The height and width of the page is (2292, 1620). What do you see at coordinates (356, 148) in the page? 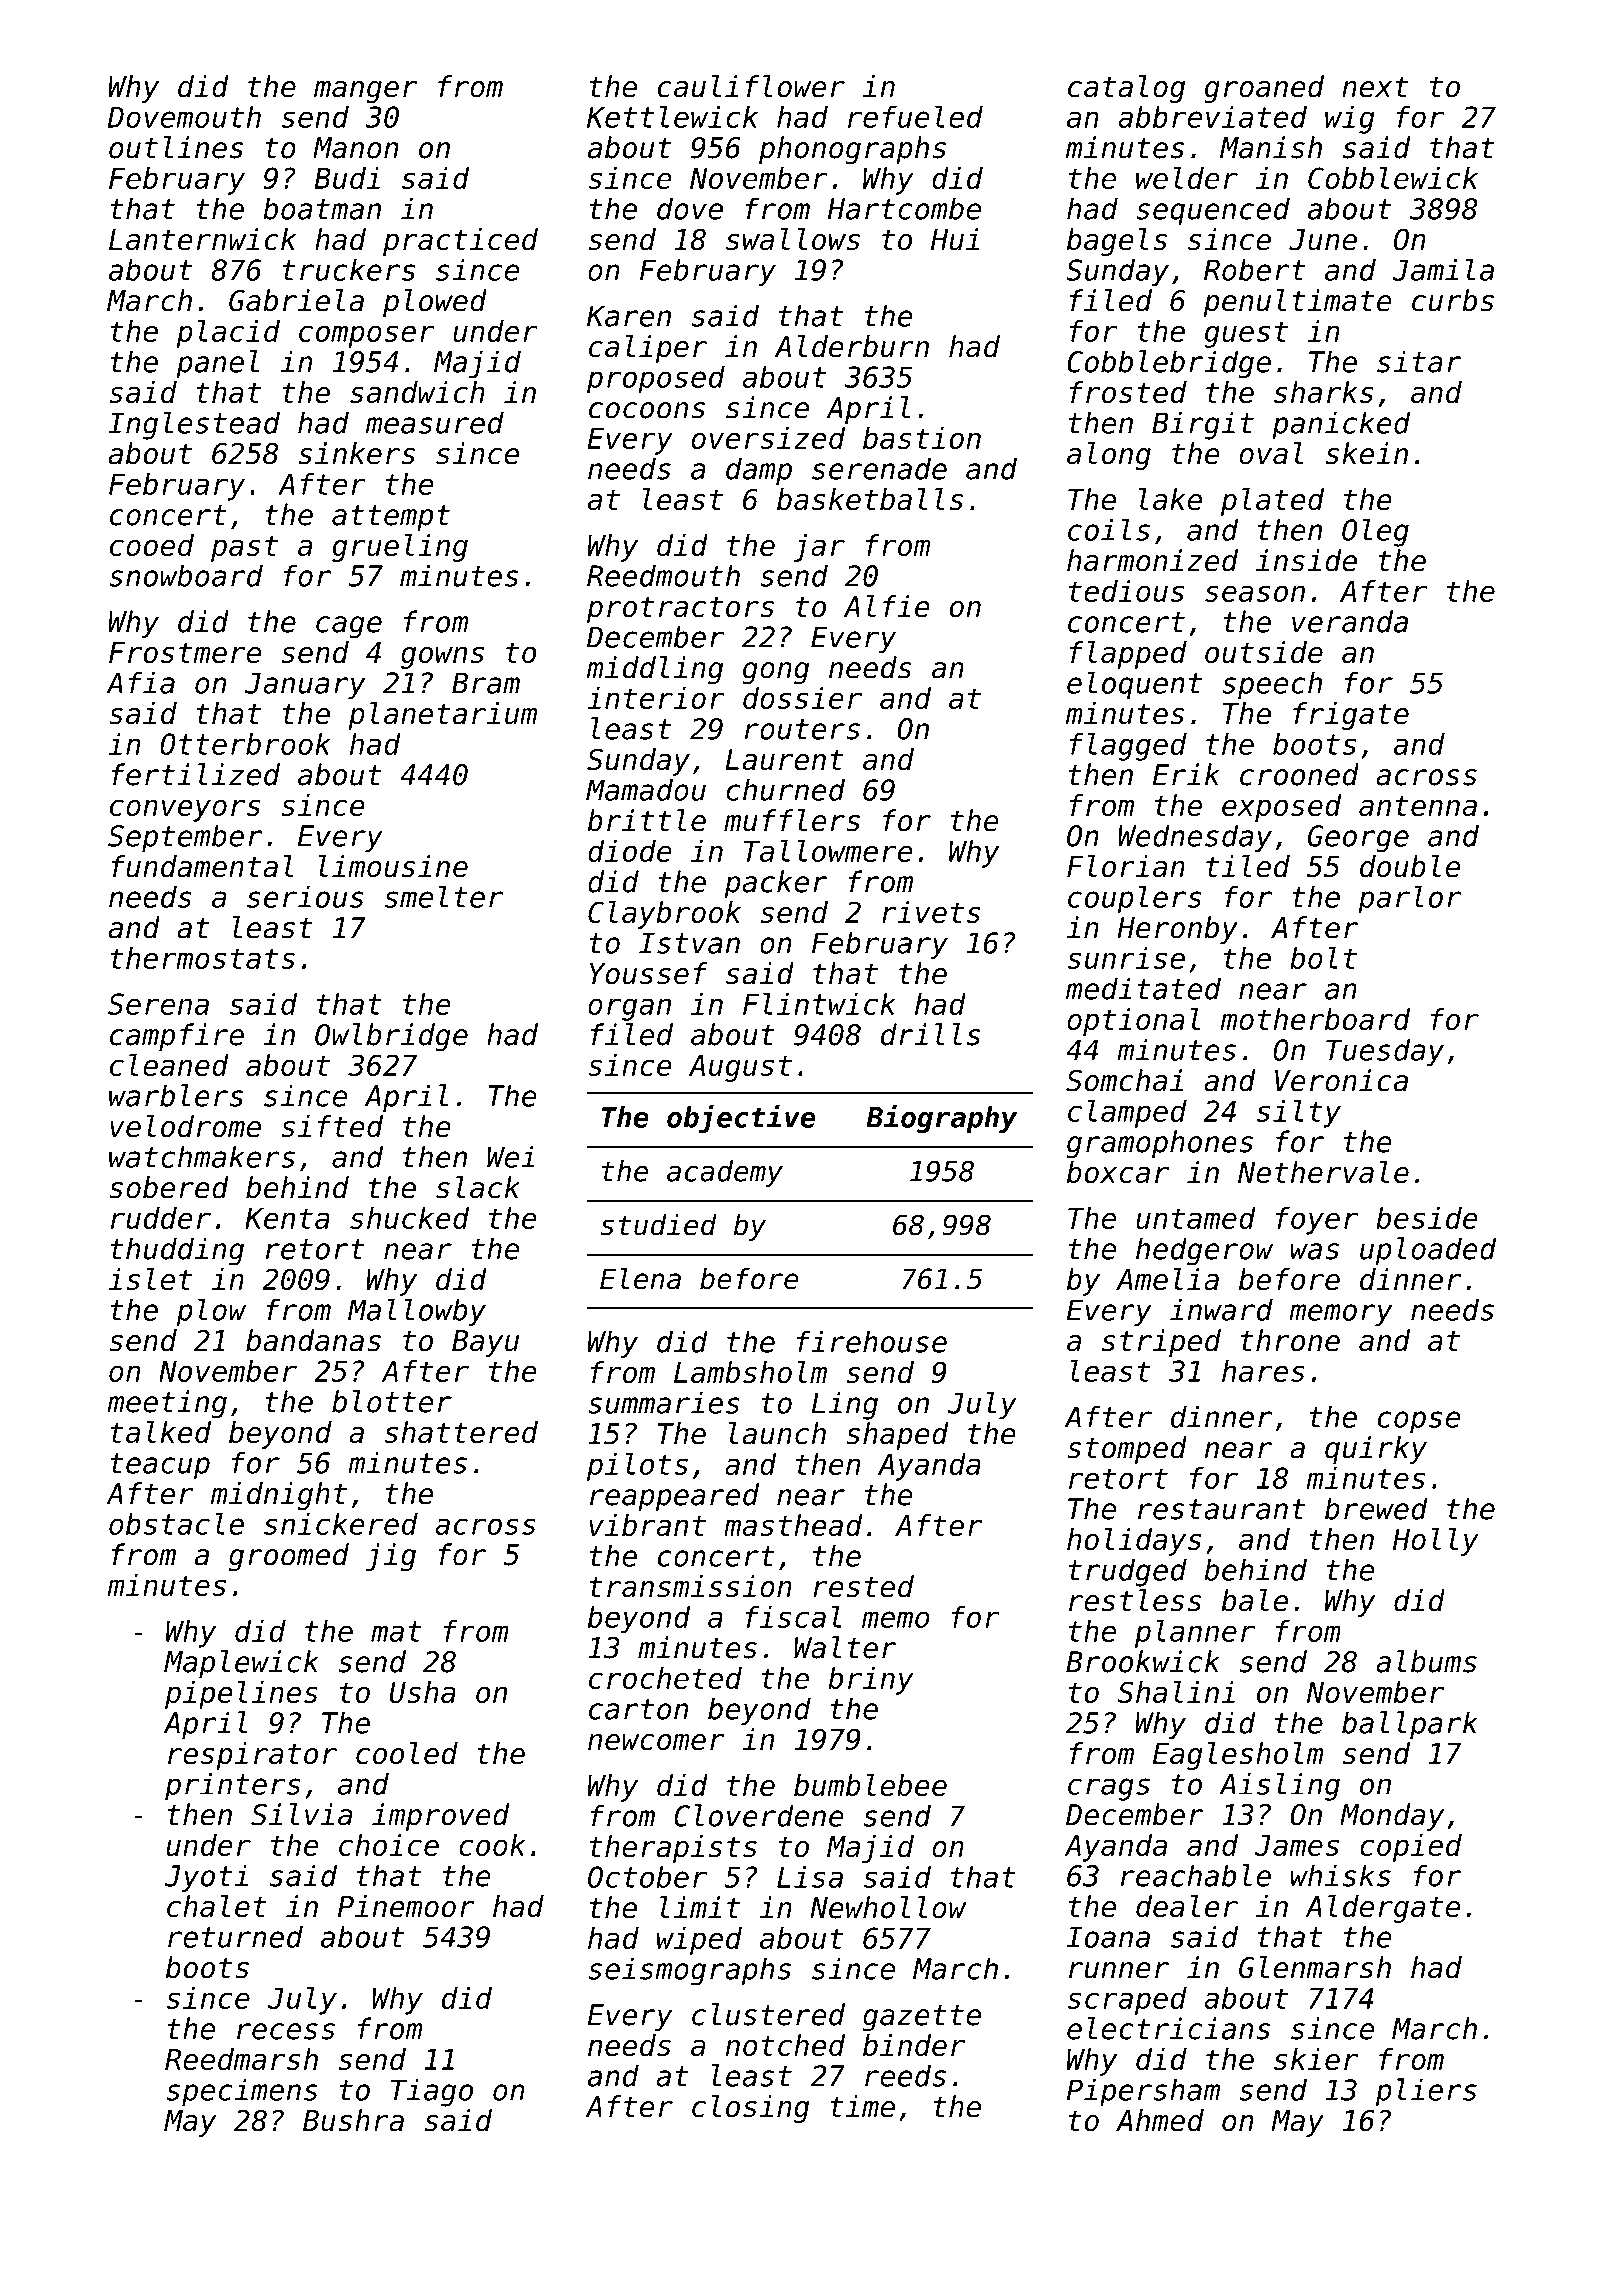
I see `Manon` at bounding box center [356, 148].
